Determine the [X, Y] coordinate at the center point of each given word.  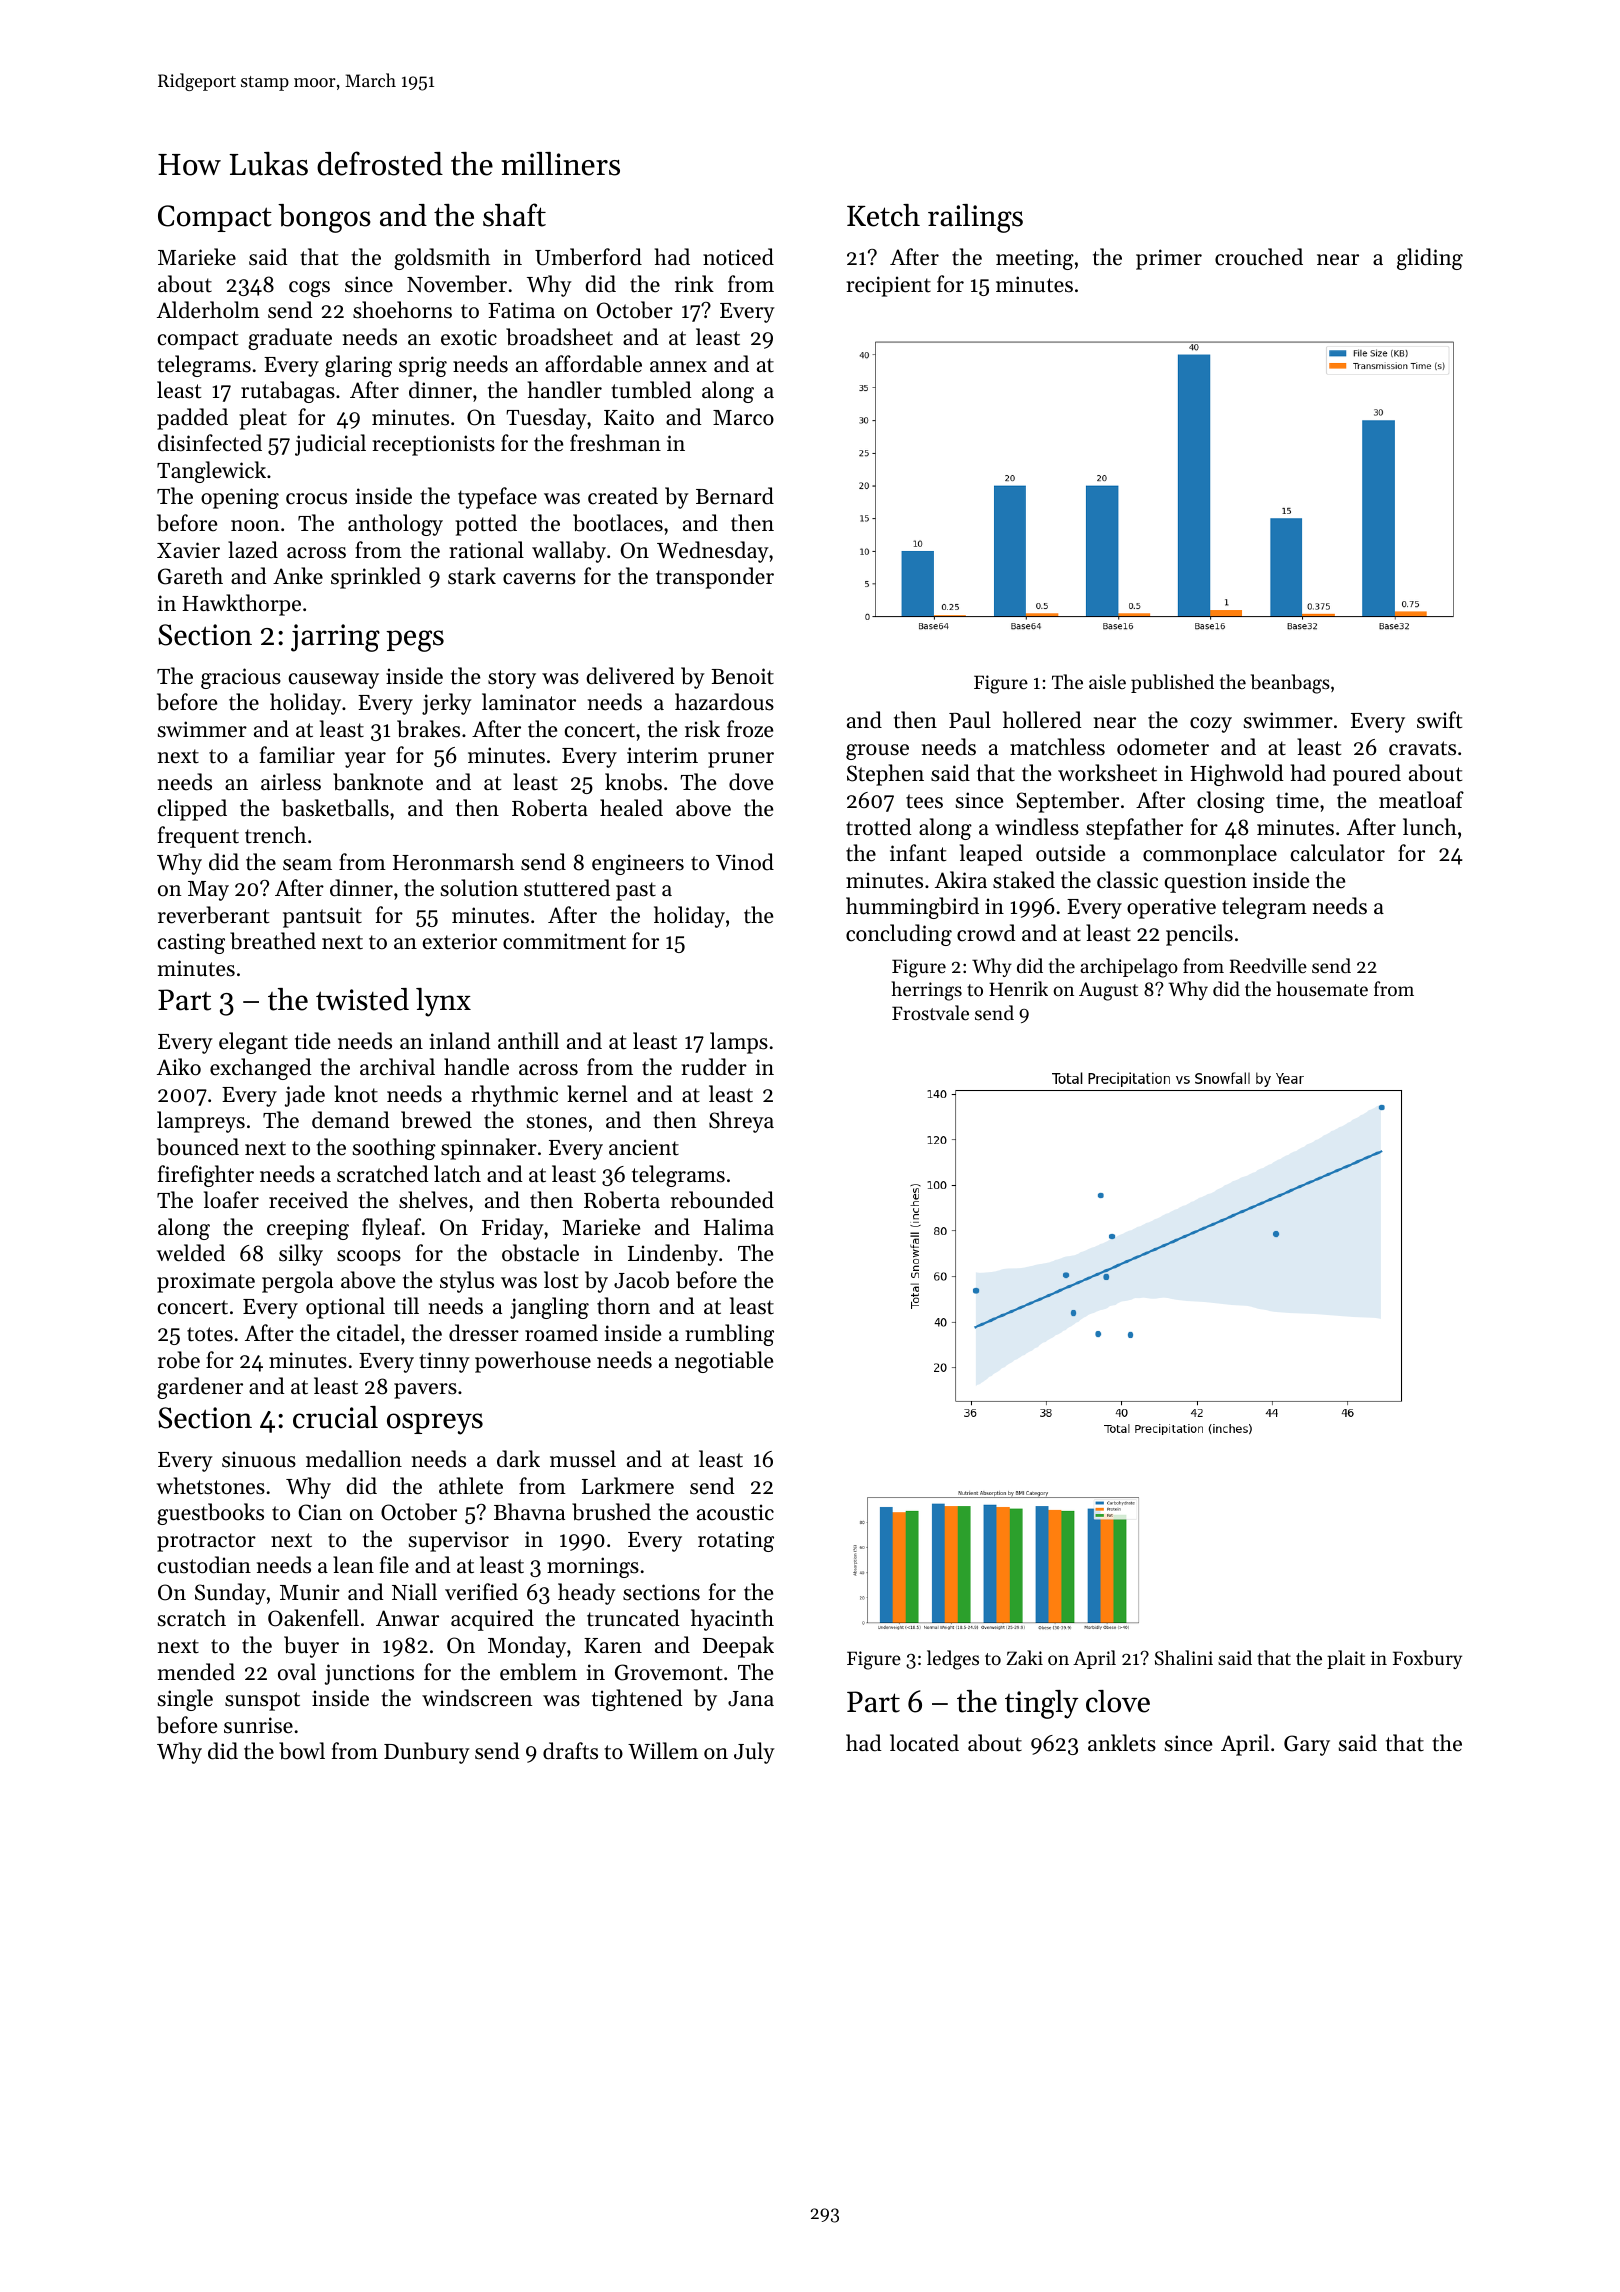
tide [312, 1041]
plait [1346, 1659]
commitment [564, 941]
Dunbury [427, 1753]
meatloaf [1421, 800]
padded [192, 419]
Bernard [735, 496]
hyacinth [732, 1620]
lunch [1430, 827]
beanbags [1290, 684]
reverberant [213, 915]
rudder [714, 1067]
